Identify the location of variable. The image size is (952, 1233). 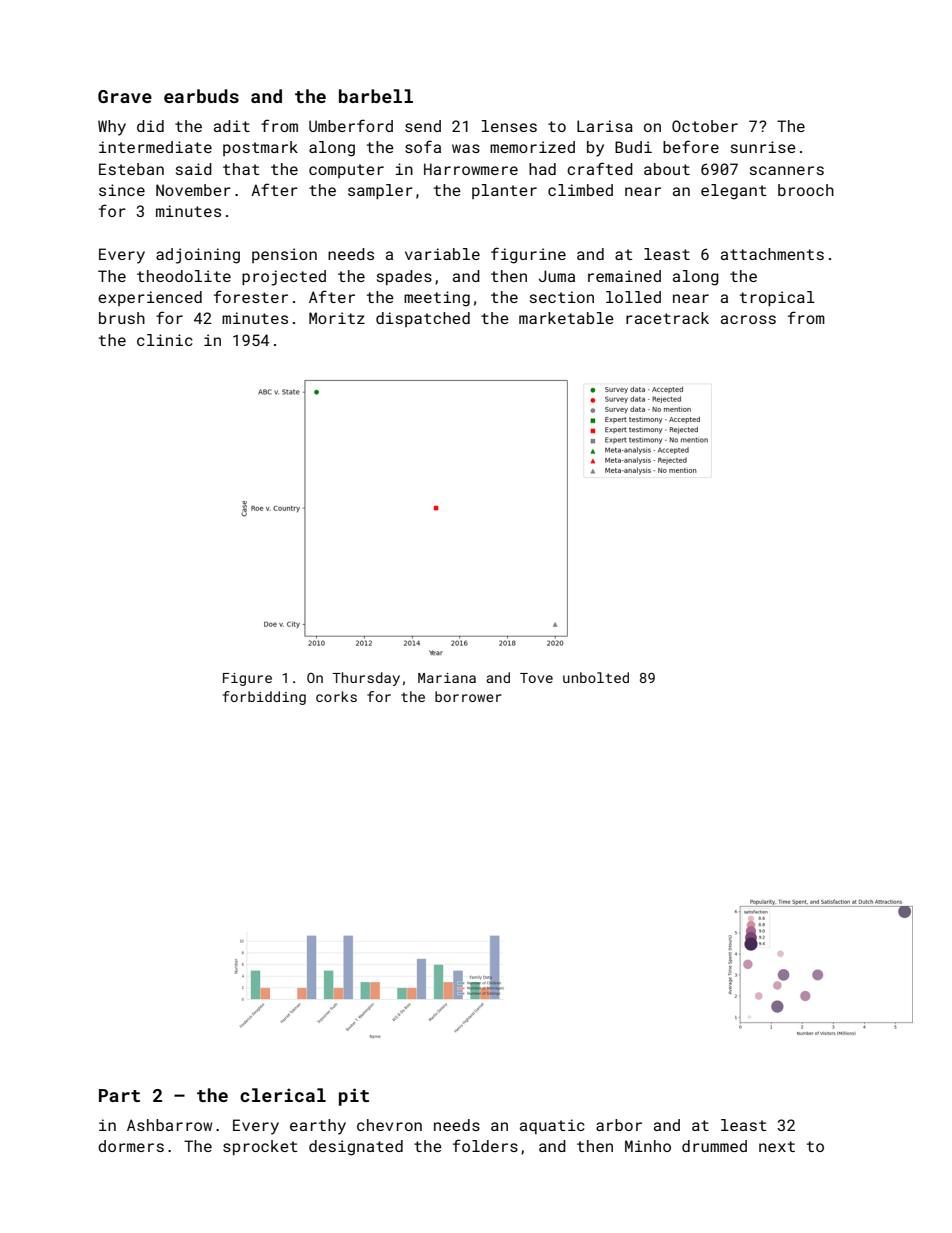
(442, 254).
